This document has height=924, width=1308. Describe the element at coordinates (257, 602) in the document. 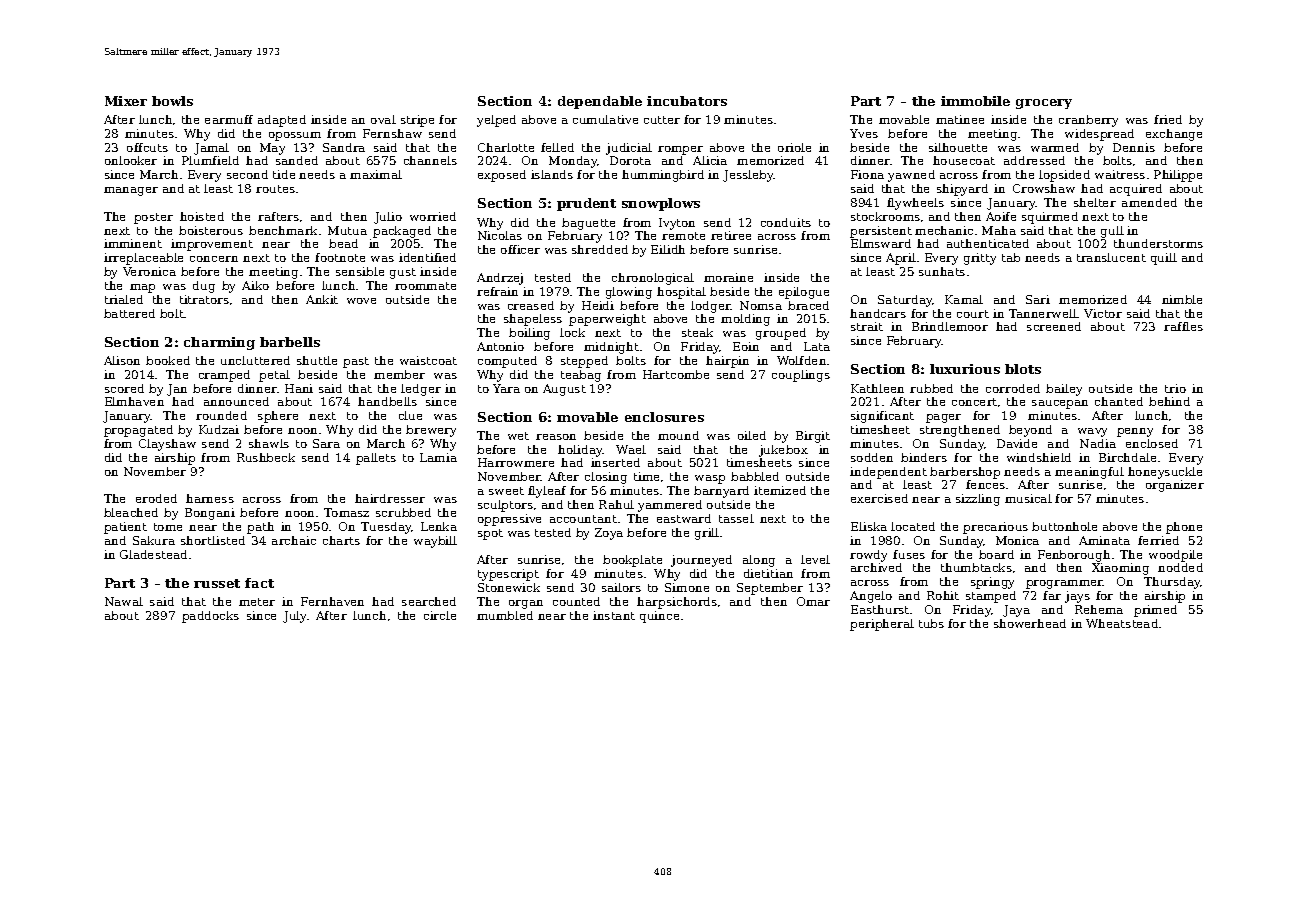

I see `meter` at that location.
